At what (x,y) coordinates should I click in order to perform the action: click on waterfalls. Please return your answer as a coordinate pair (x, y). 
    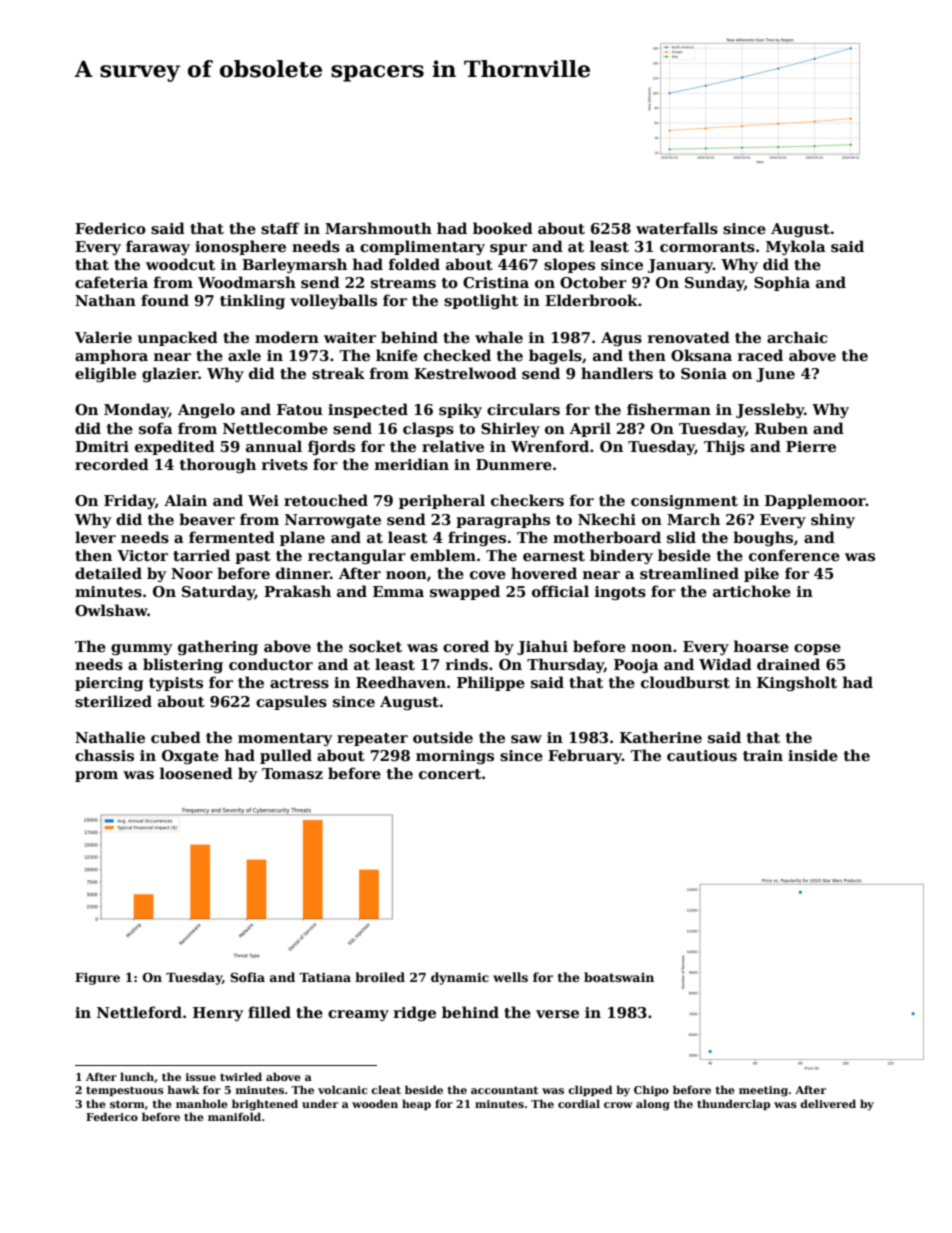
    Looking at the image, I should click on (677, 228).
